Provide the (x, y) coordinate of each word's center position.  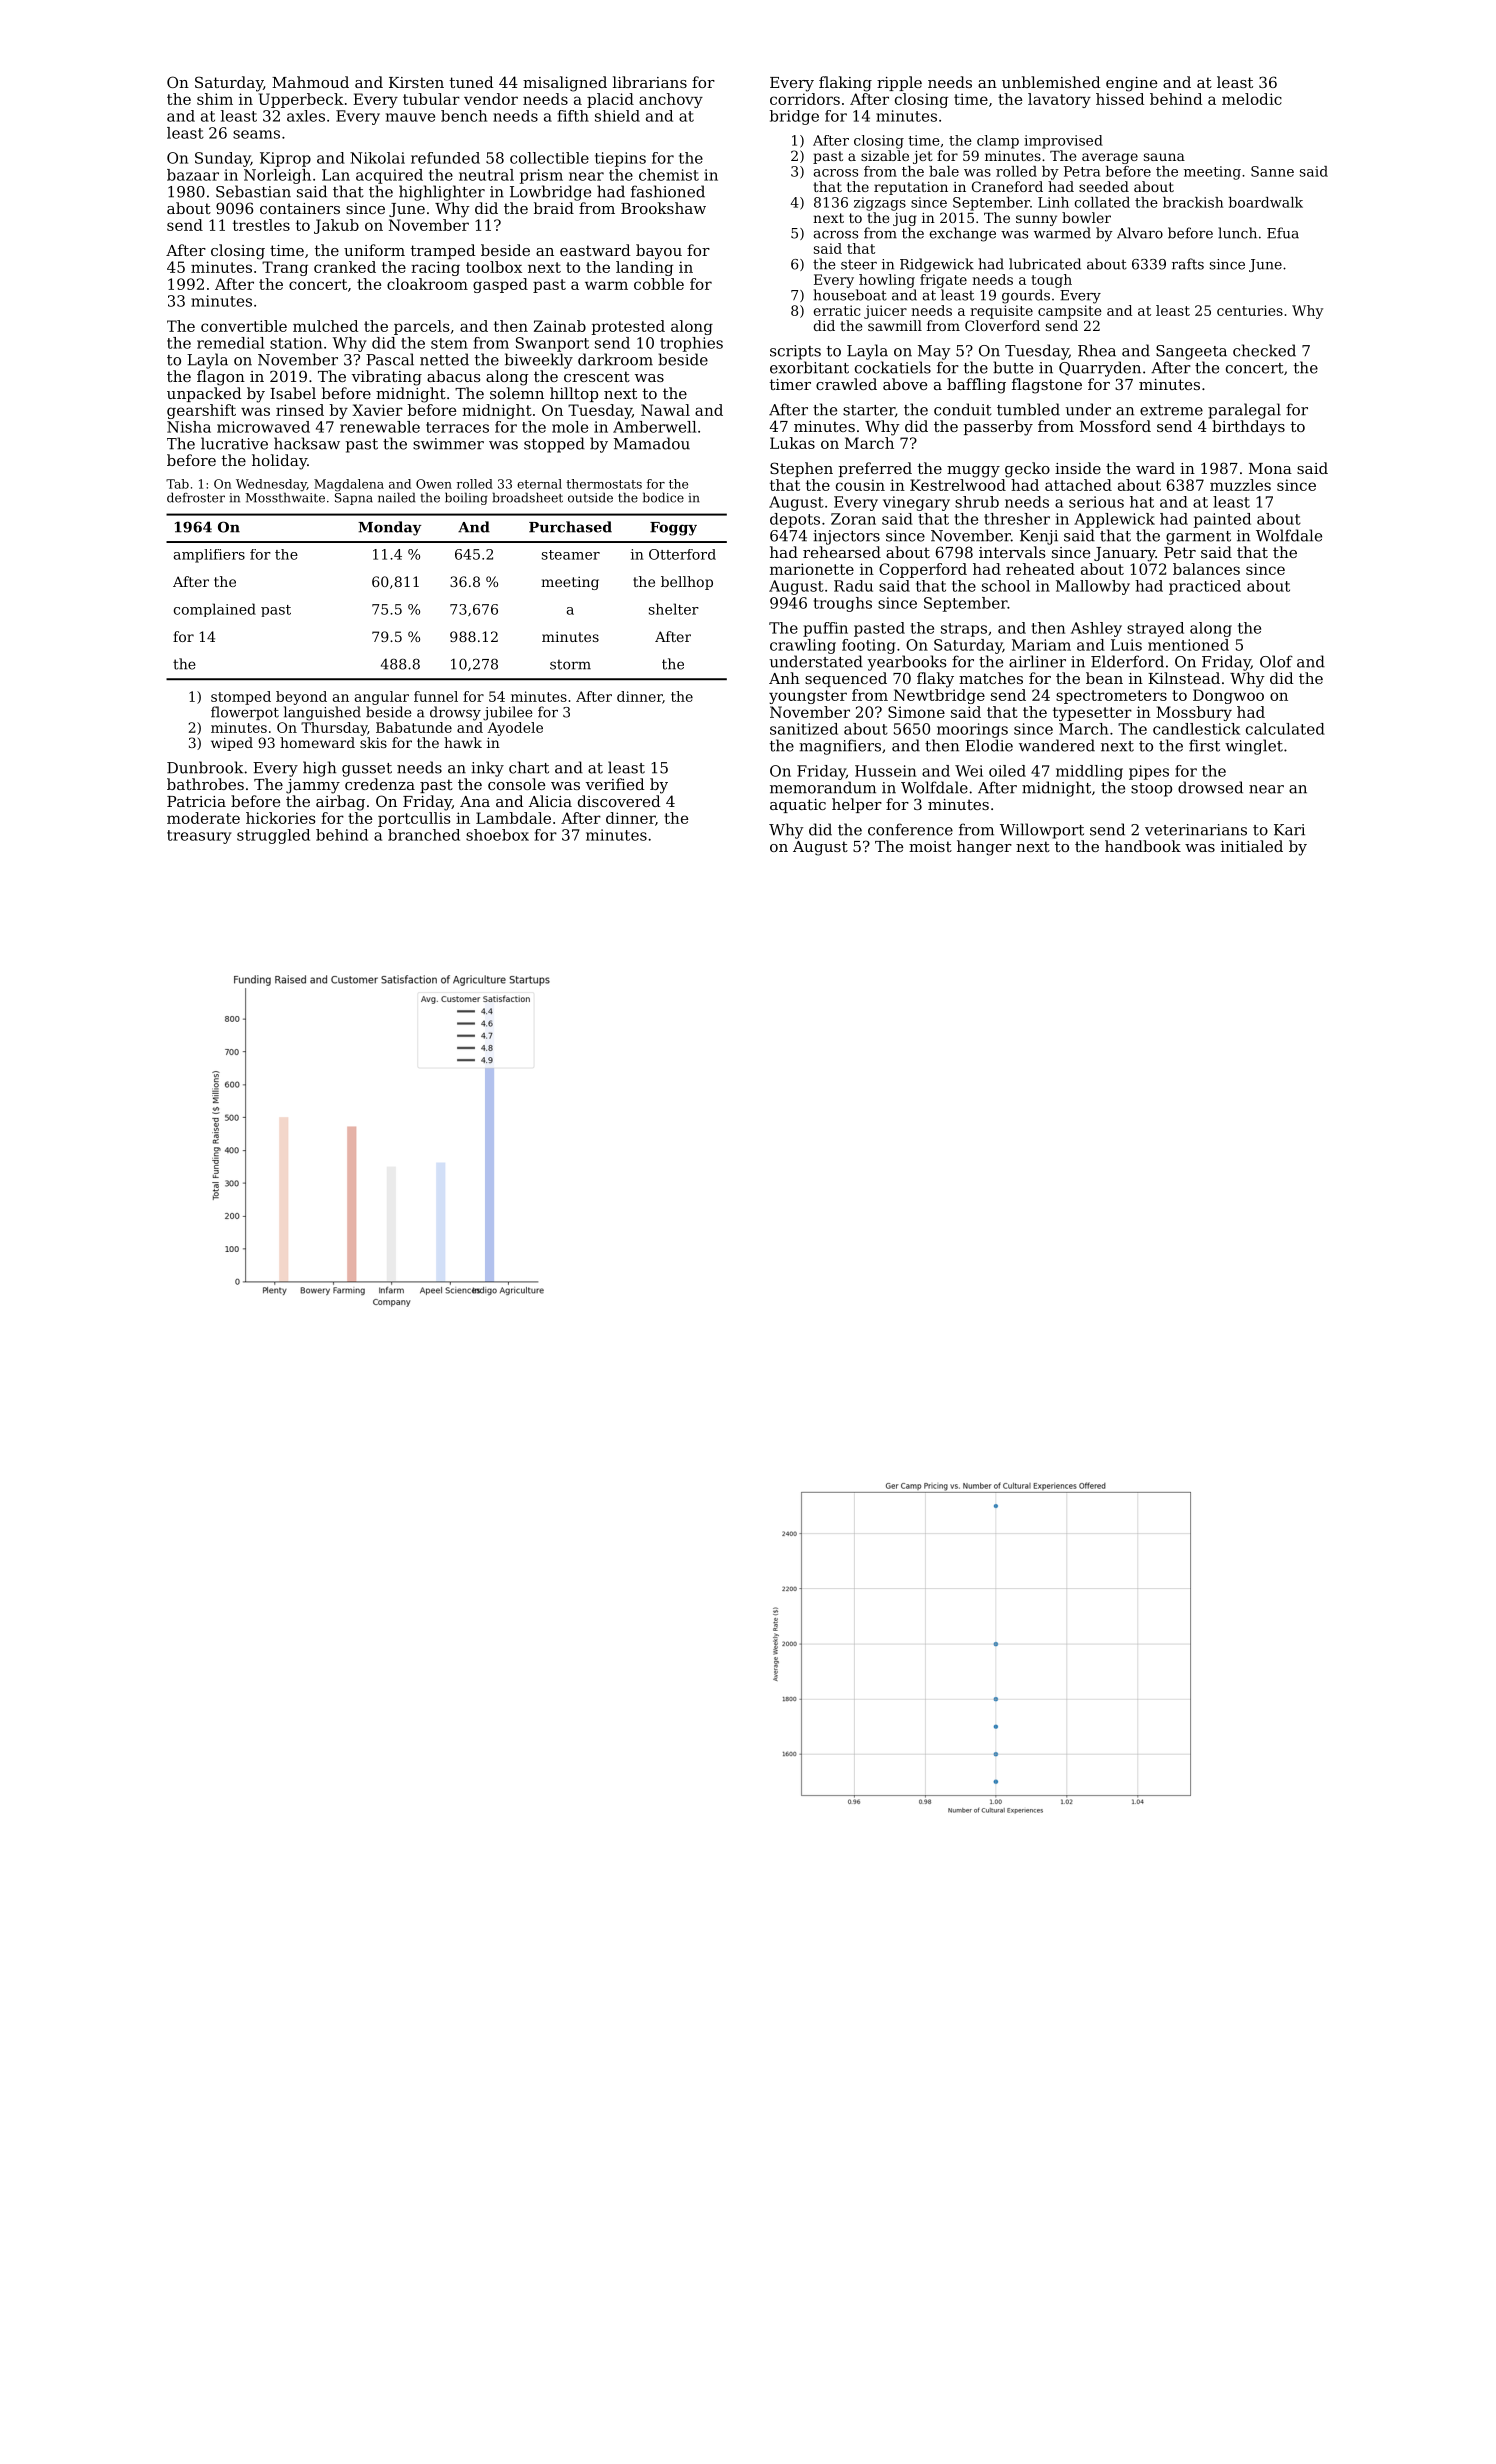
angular (382, 698)
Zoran (853, 519)
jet (923, 157)
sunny (1036, 220)
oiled (1007, 771)
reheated (1040, 569)
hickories (281, 818)
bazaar (193, 175)
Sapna (354, 499)
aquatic (798, 806)
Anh (784, 678)
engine (1131, 84)
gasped (500, 285)
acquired (389, 176)
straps (964, 630)
